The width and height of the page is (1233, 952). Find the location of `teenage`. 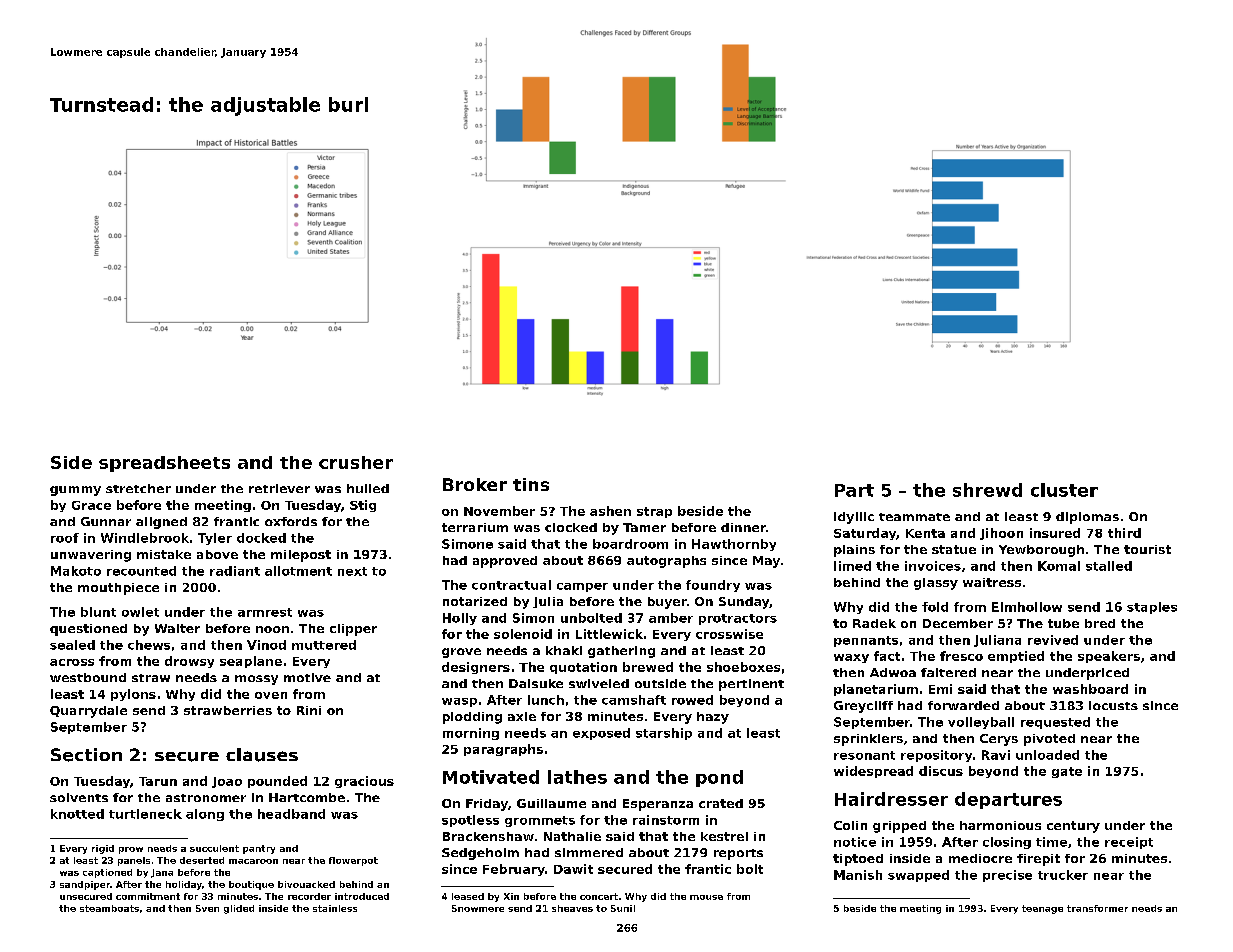

teenage is located at coordinates (1042, 909).
